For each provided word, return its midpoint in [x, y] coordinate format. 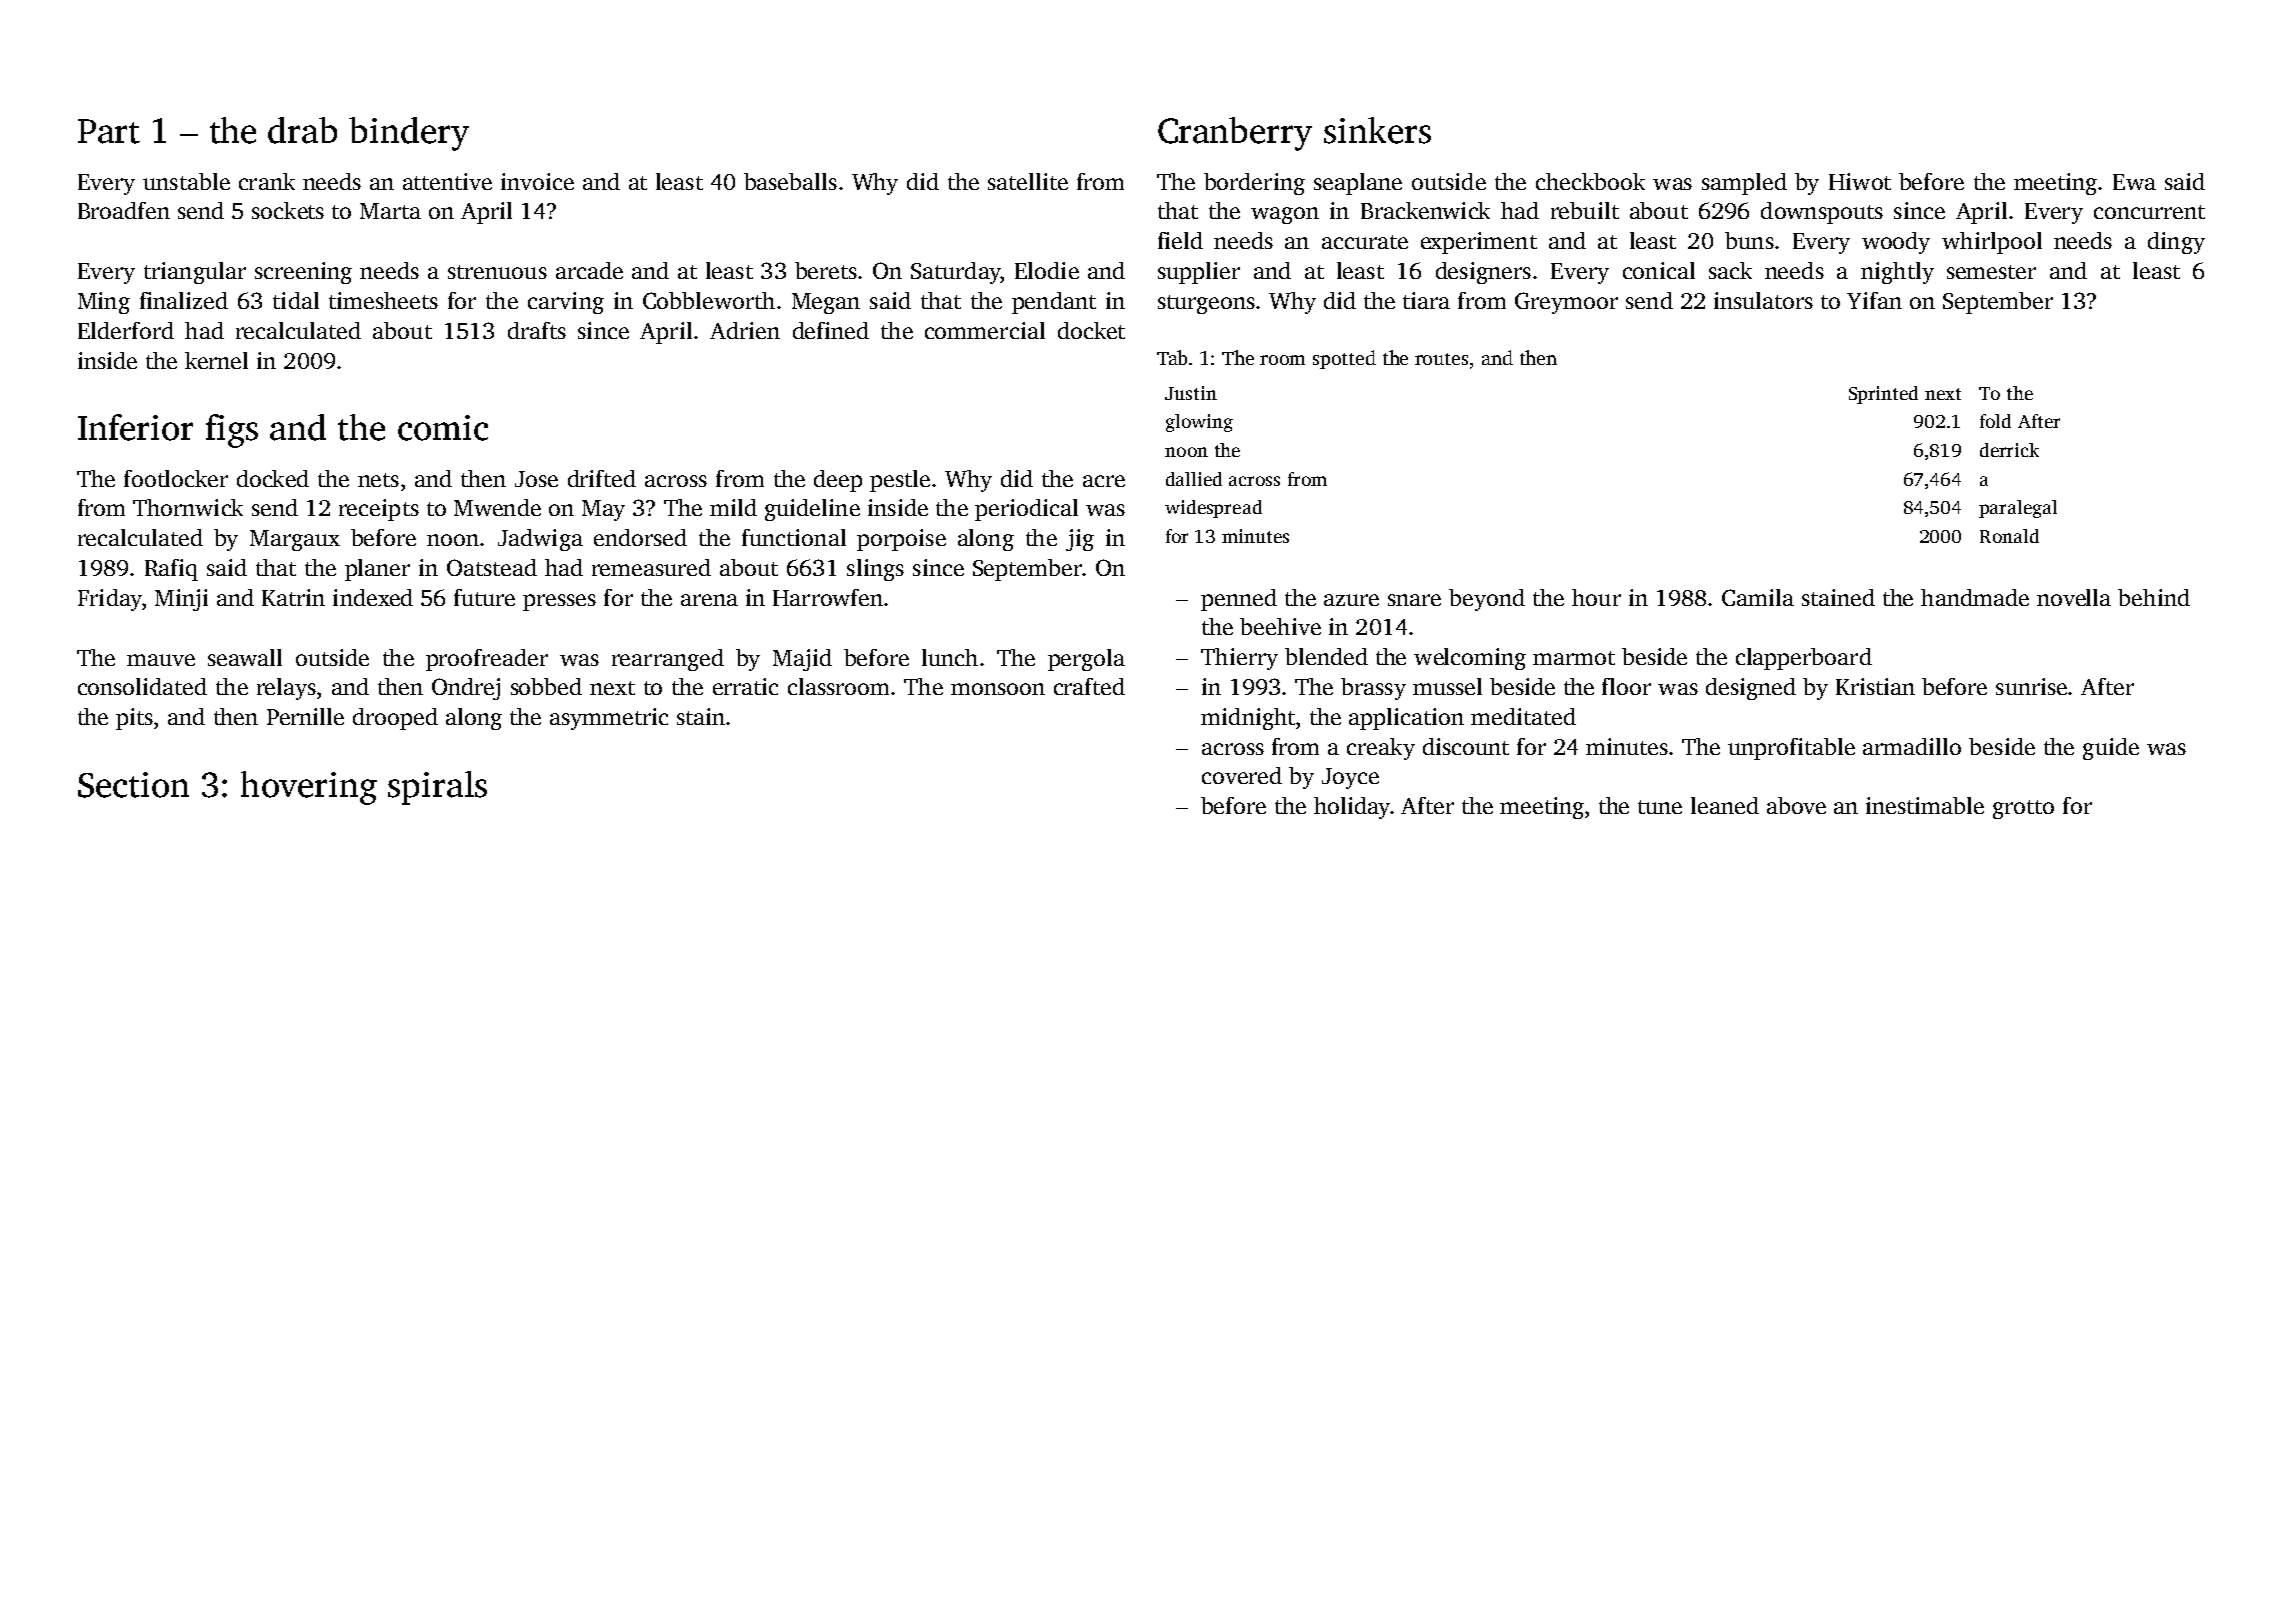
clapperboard [1804, 659]
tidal [296, 300]
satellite [1028, 181]
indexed [373, 597]
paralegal [2018, 509]
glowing [1199, 423]
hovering [309, 788]
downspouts [1822, 213]
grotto [2023, 809]
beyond [1487, 600]
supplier [1199, 273]
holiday [1352, 808]
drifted [602, 478]
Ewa [2134, 182]
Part [109, 131]
